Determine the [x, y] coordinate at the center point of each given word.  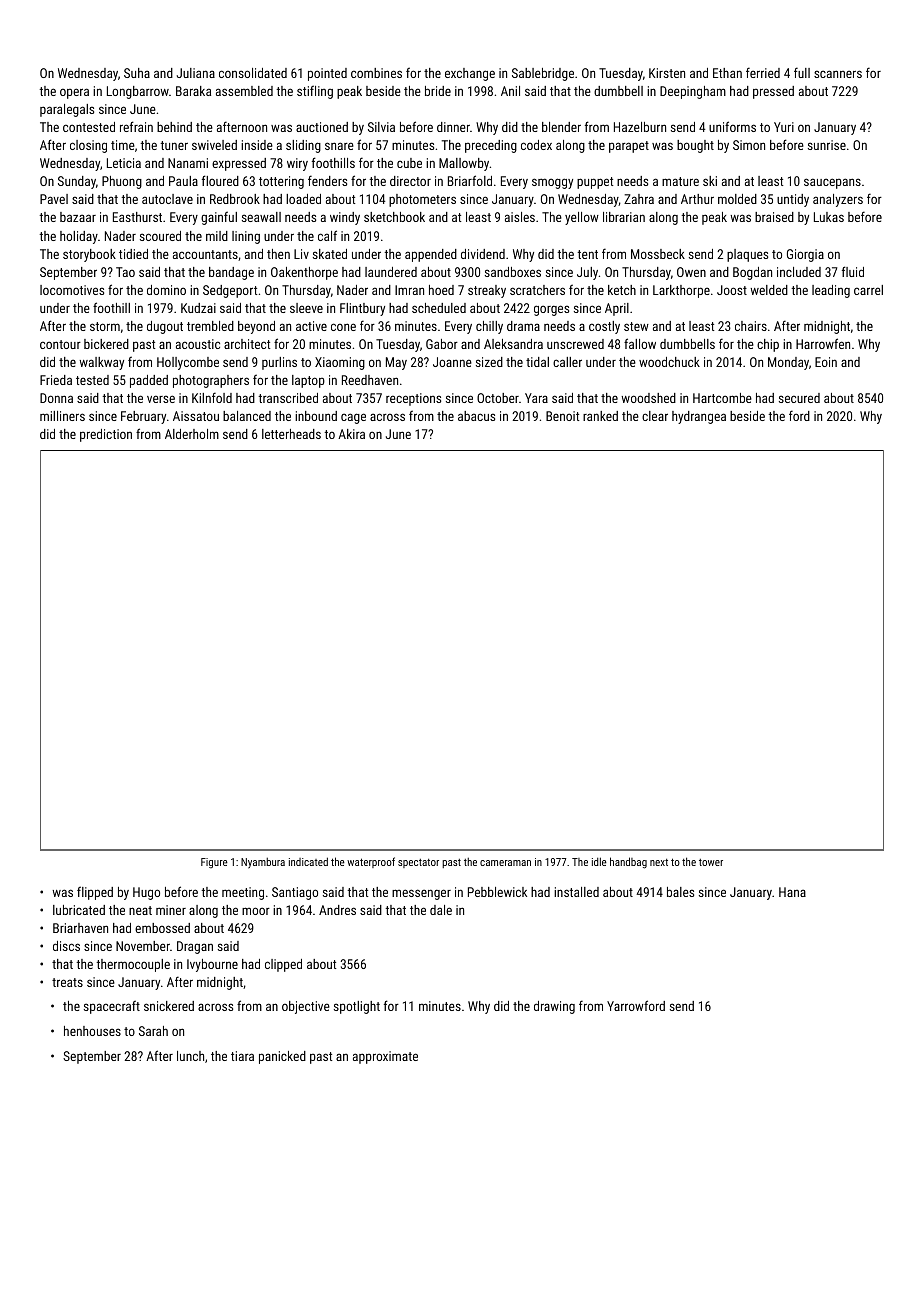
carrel [868, 290]
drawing [554, 1007]
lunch [190, 1056]
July [587, 273]
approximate [385, 1057]
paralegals [67, 110]
